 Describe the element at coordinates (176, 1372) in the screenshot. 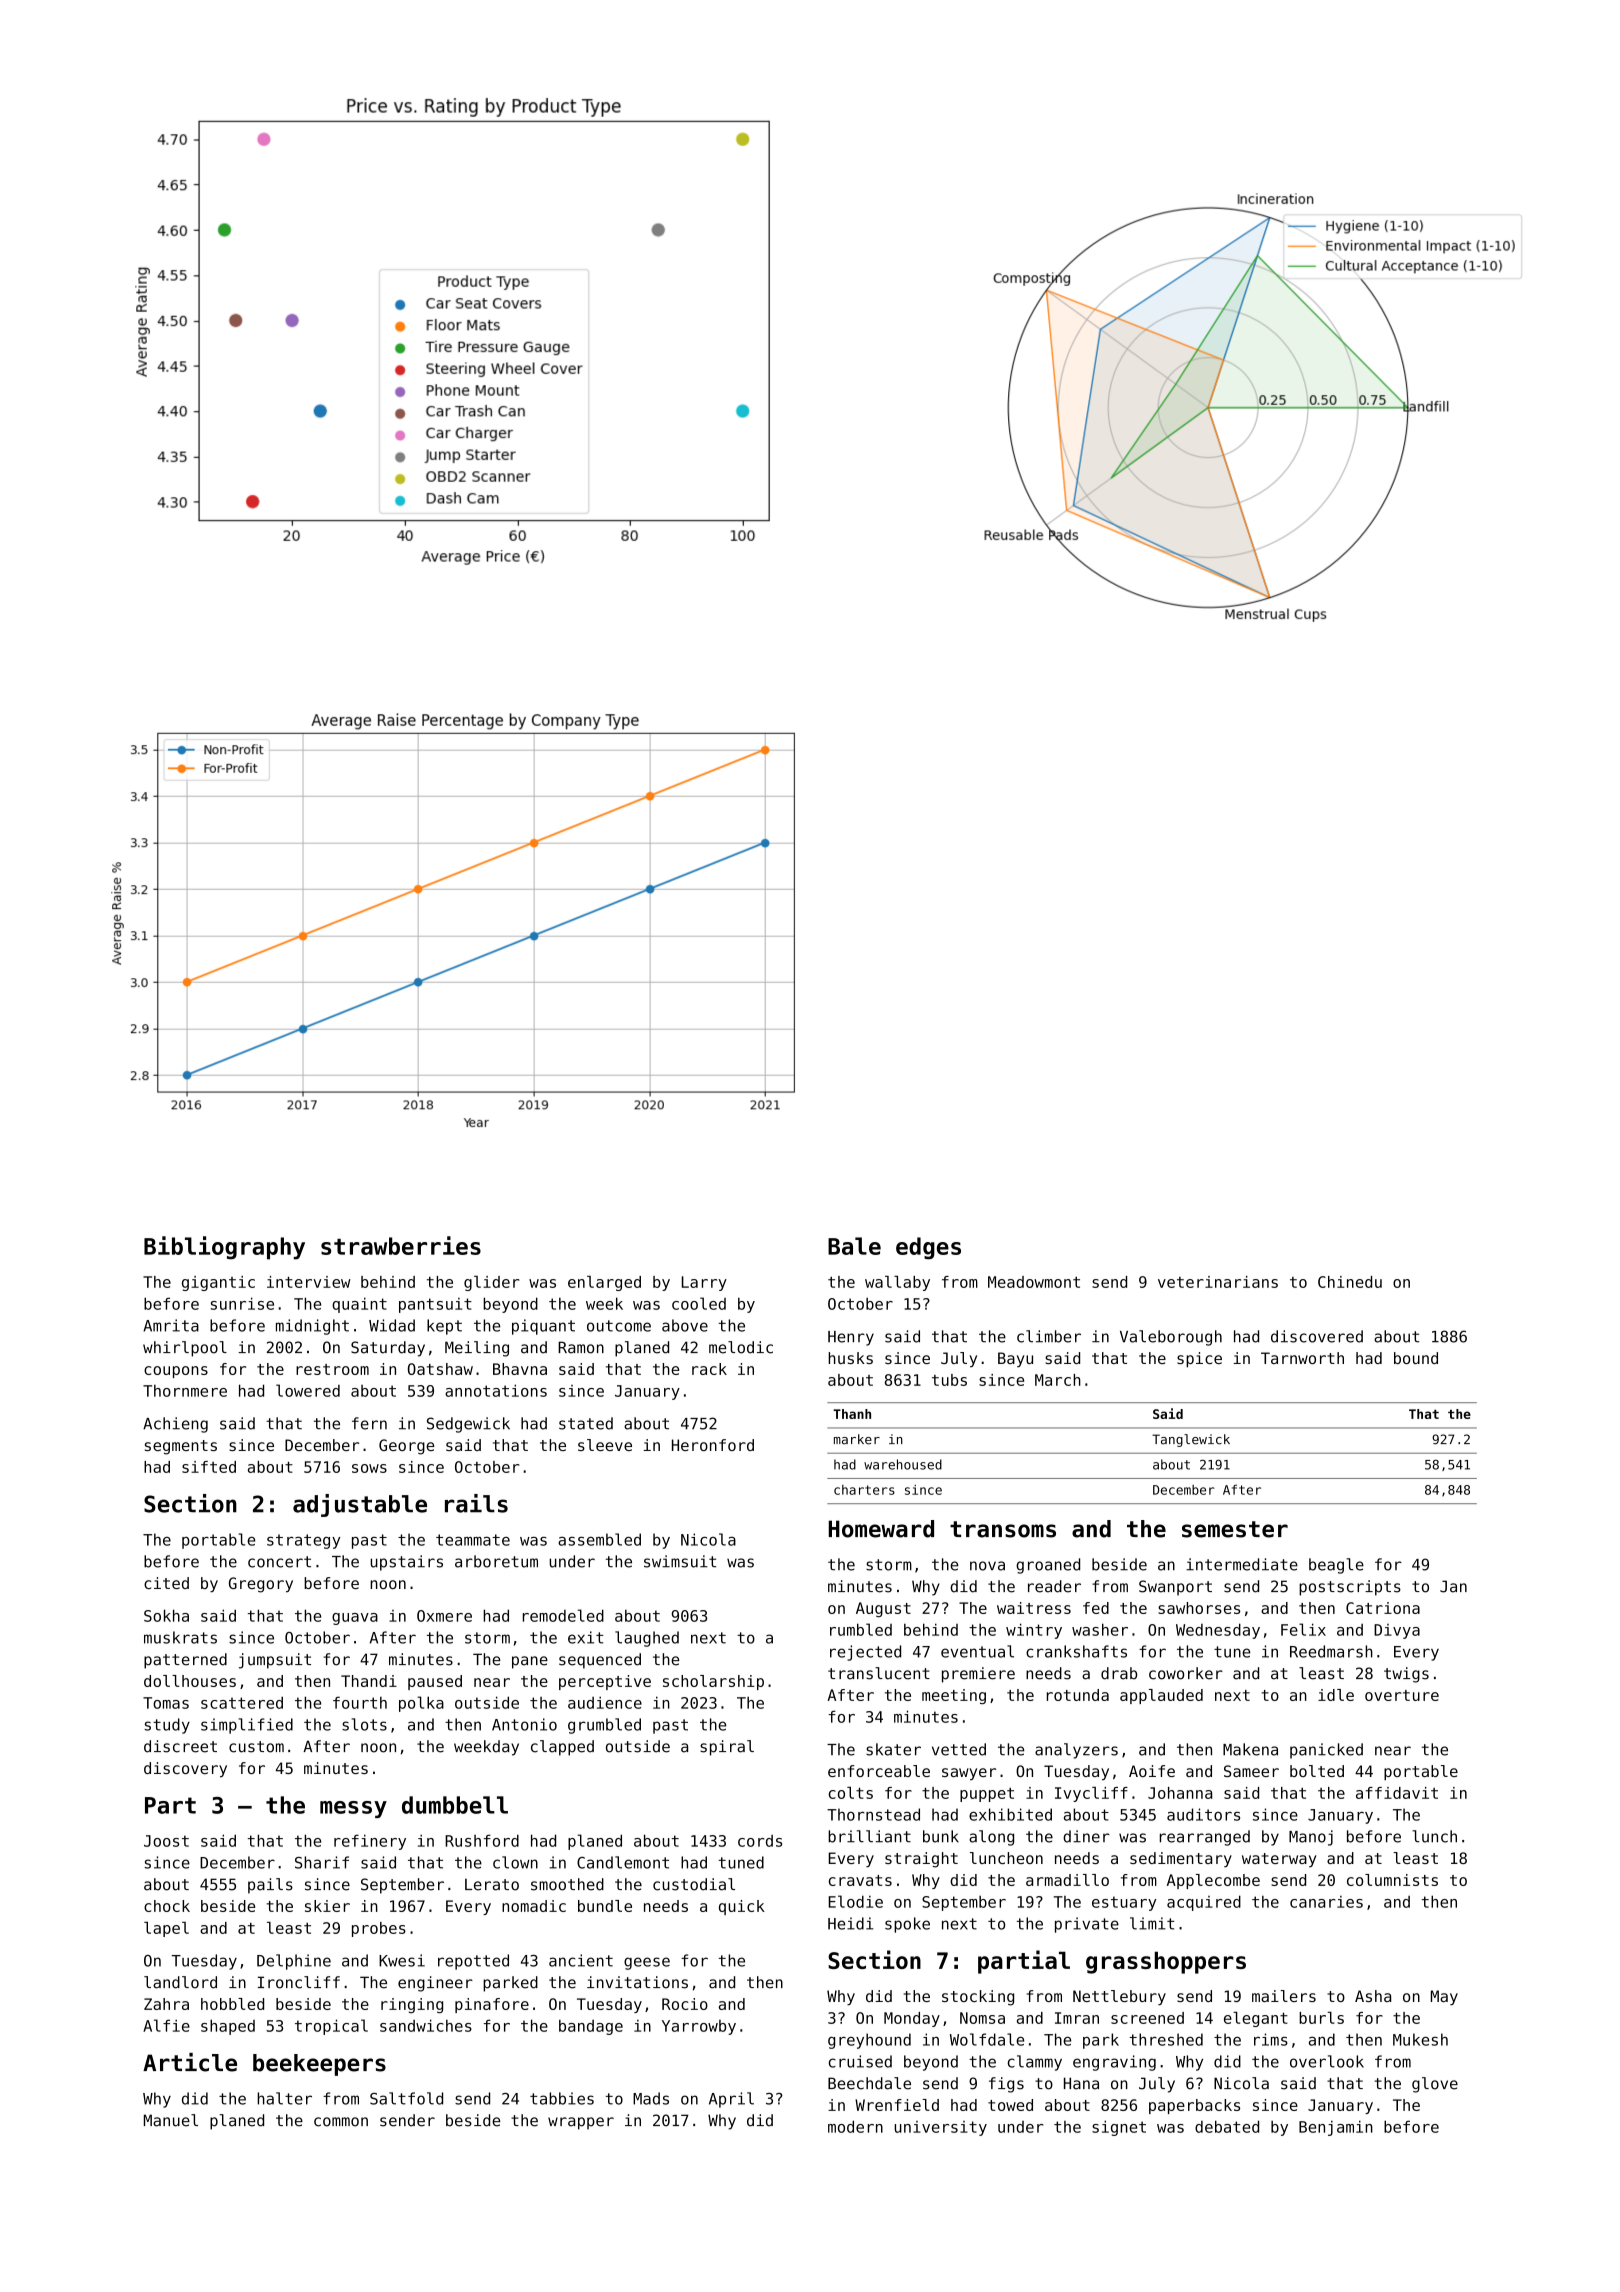

I see `coupons` at that location.
